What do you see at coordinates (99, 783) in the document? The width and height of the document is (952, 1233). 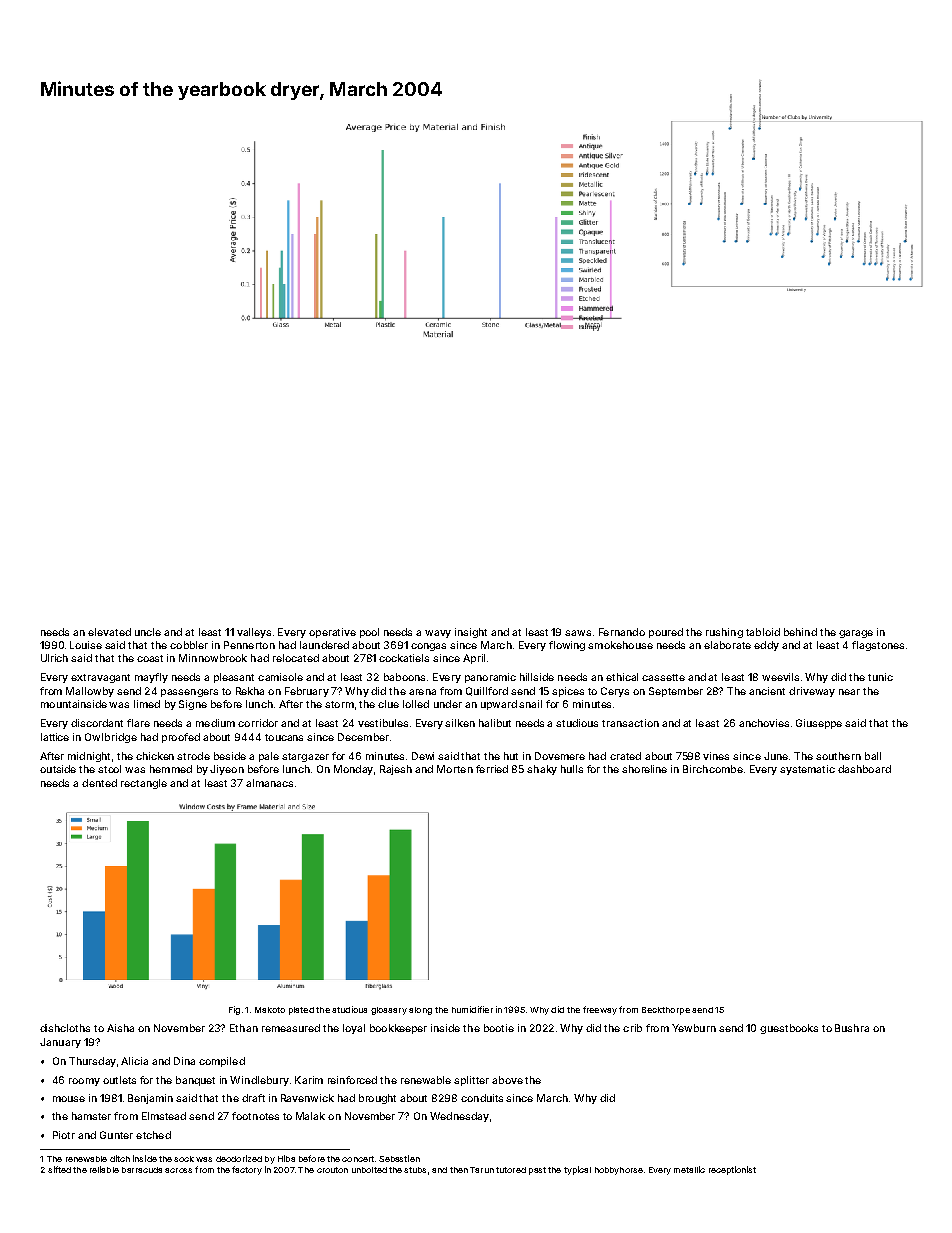 I see `dented` at bounding box center [99, 783].
